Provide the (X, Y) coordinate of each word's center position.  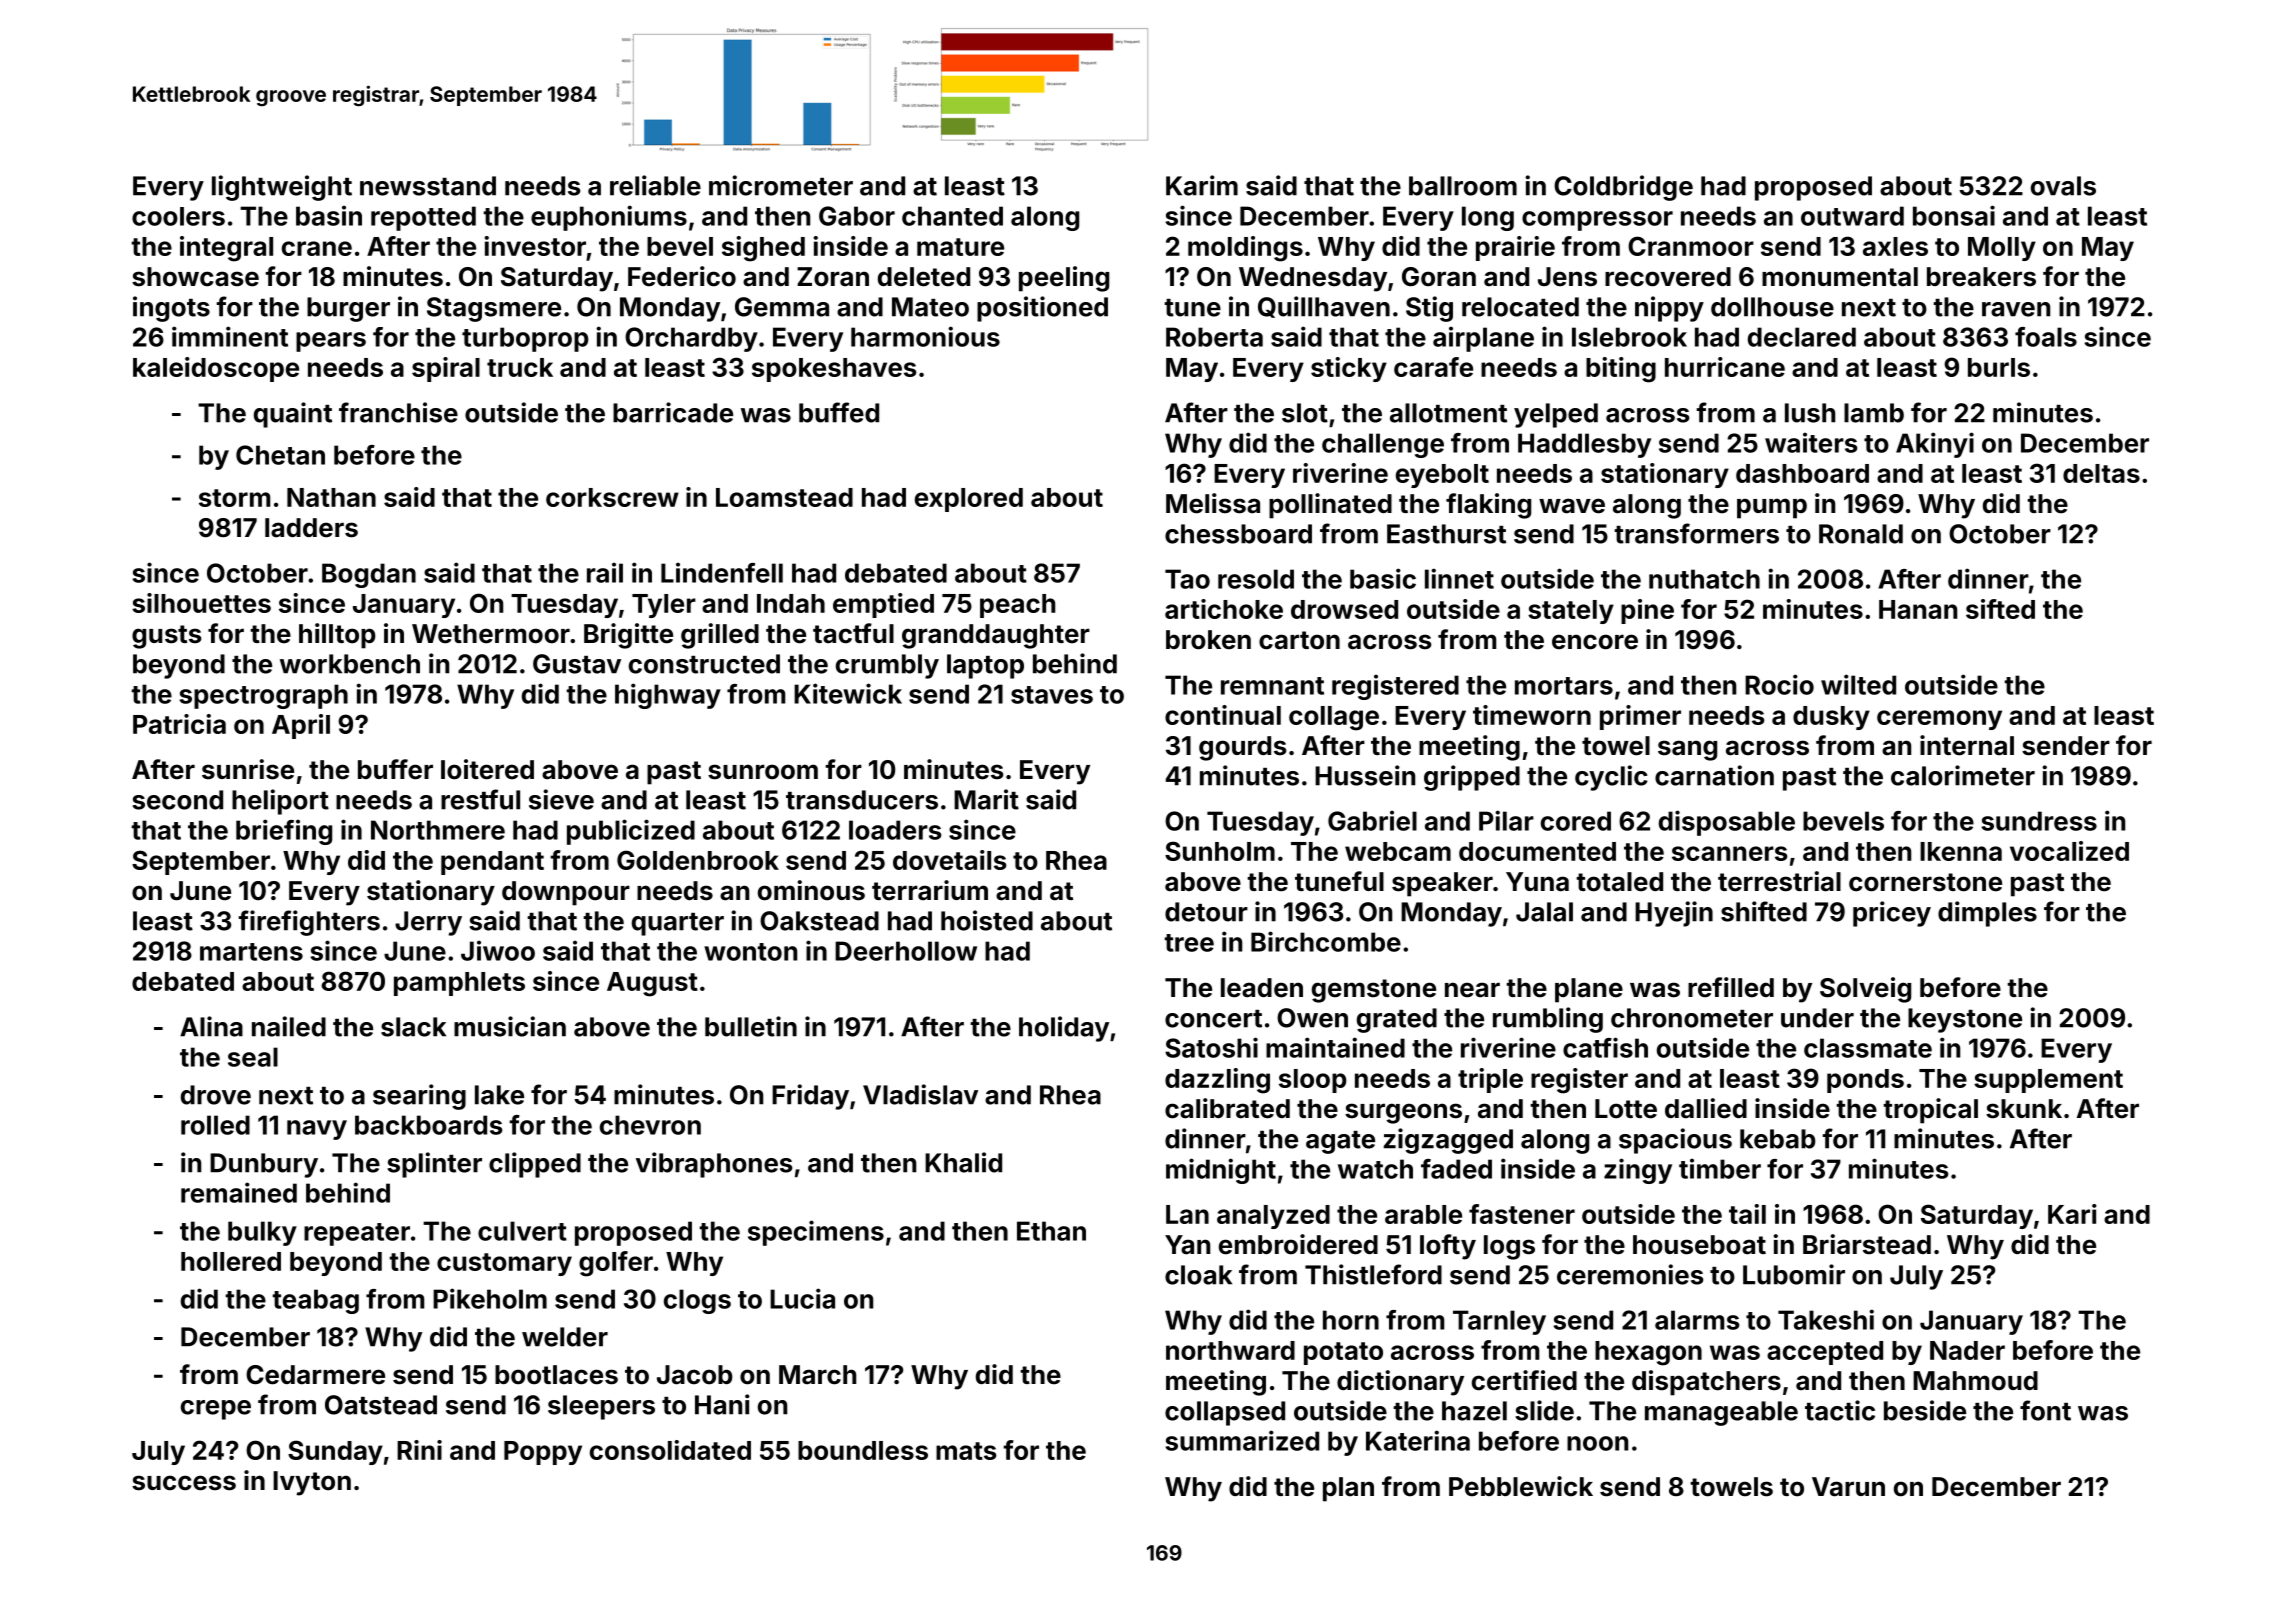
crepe (216, 1410)
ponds (1865, 1081)
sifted (2000, 609)
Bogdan (369, 575)
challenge (1383, 445)
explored (969, 500)
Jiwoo (498, 950)
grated (1397, 1020)
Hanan (1918, 609)
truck (520, 367)
